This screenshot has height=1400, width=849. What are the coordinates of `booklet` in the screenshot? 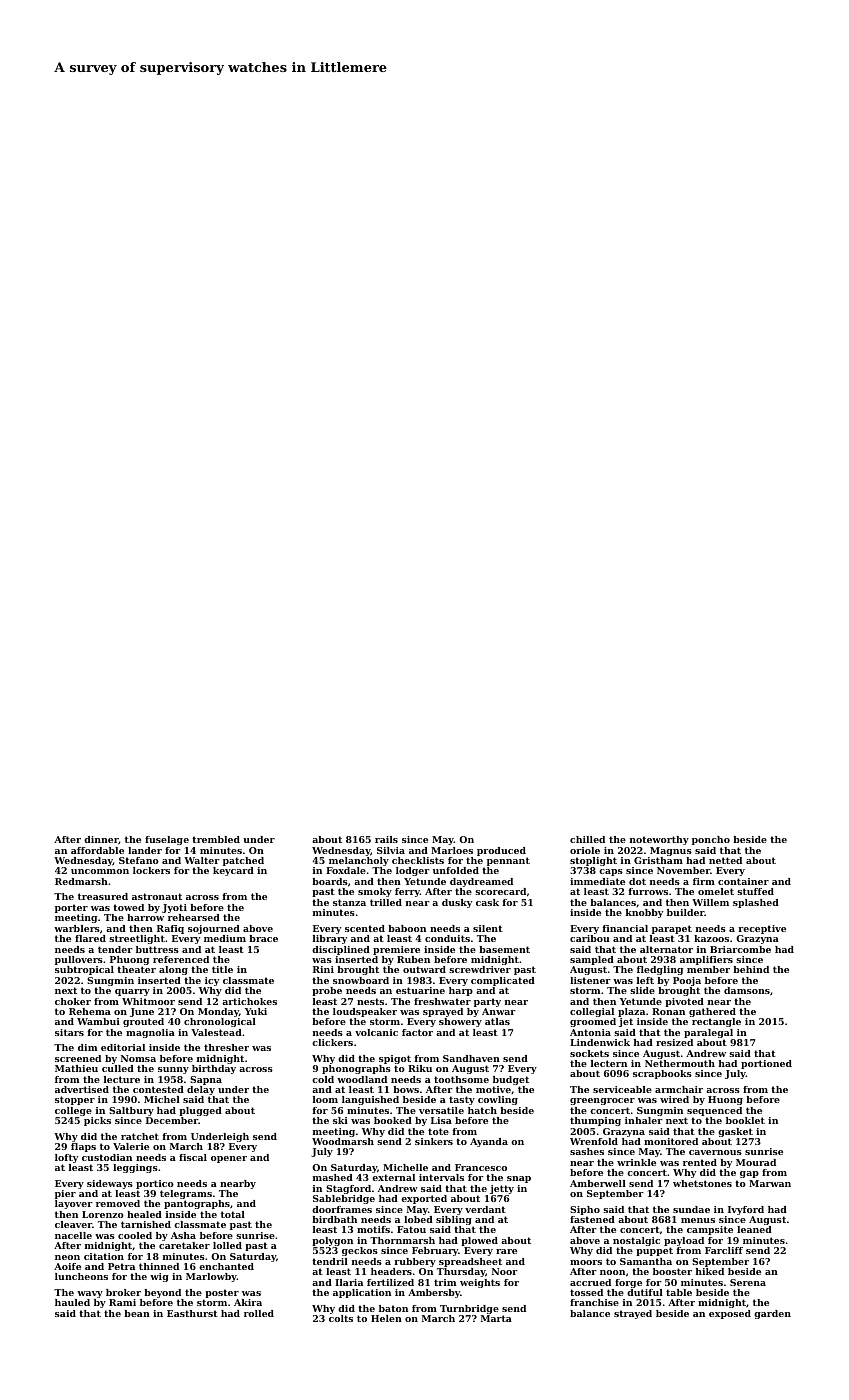 It's located at (745, 1120).
